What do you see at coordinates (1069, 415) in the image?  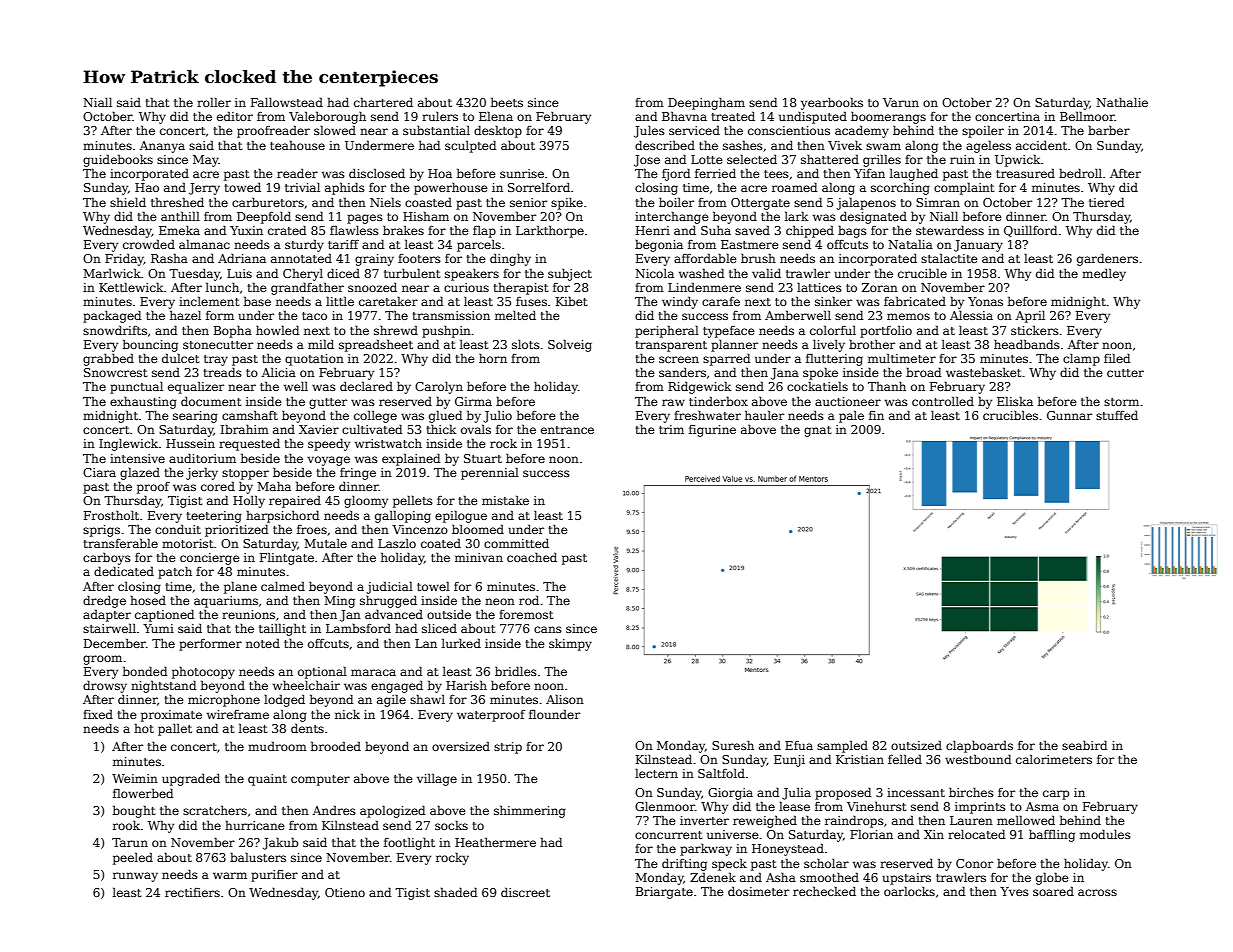 I see `Gunnar` at bounding box center [1069, 415].
